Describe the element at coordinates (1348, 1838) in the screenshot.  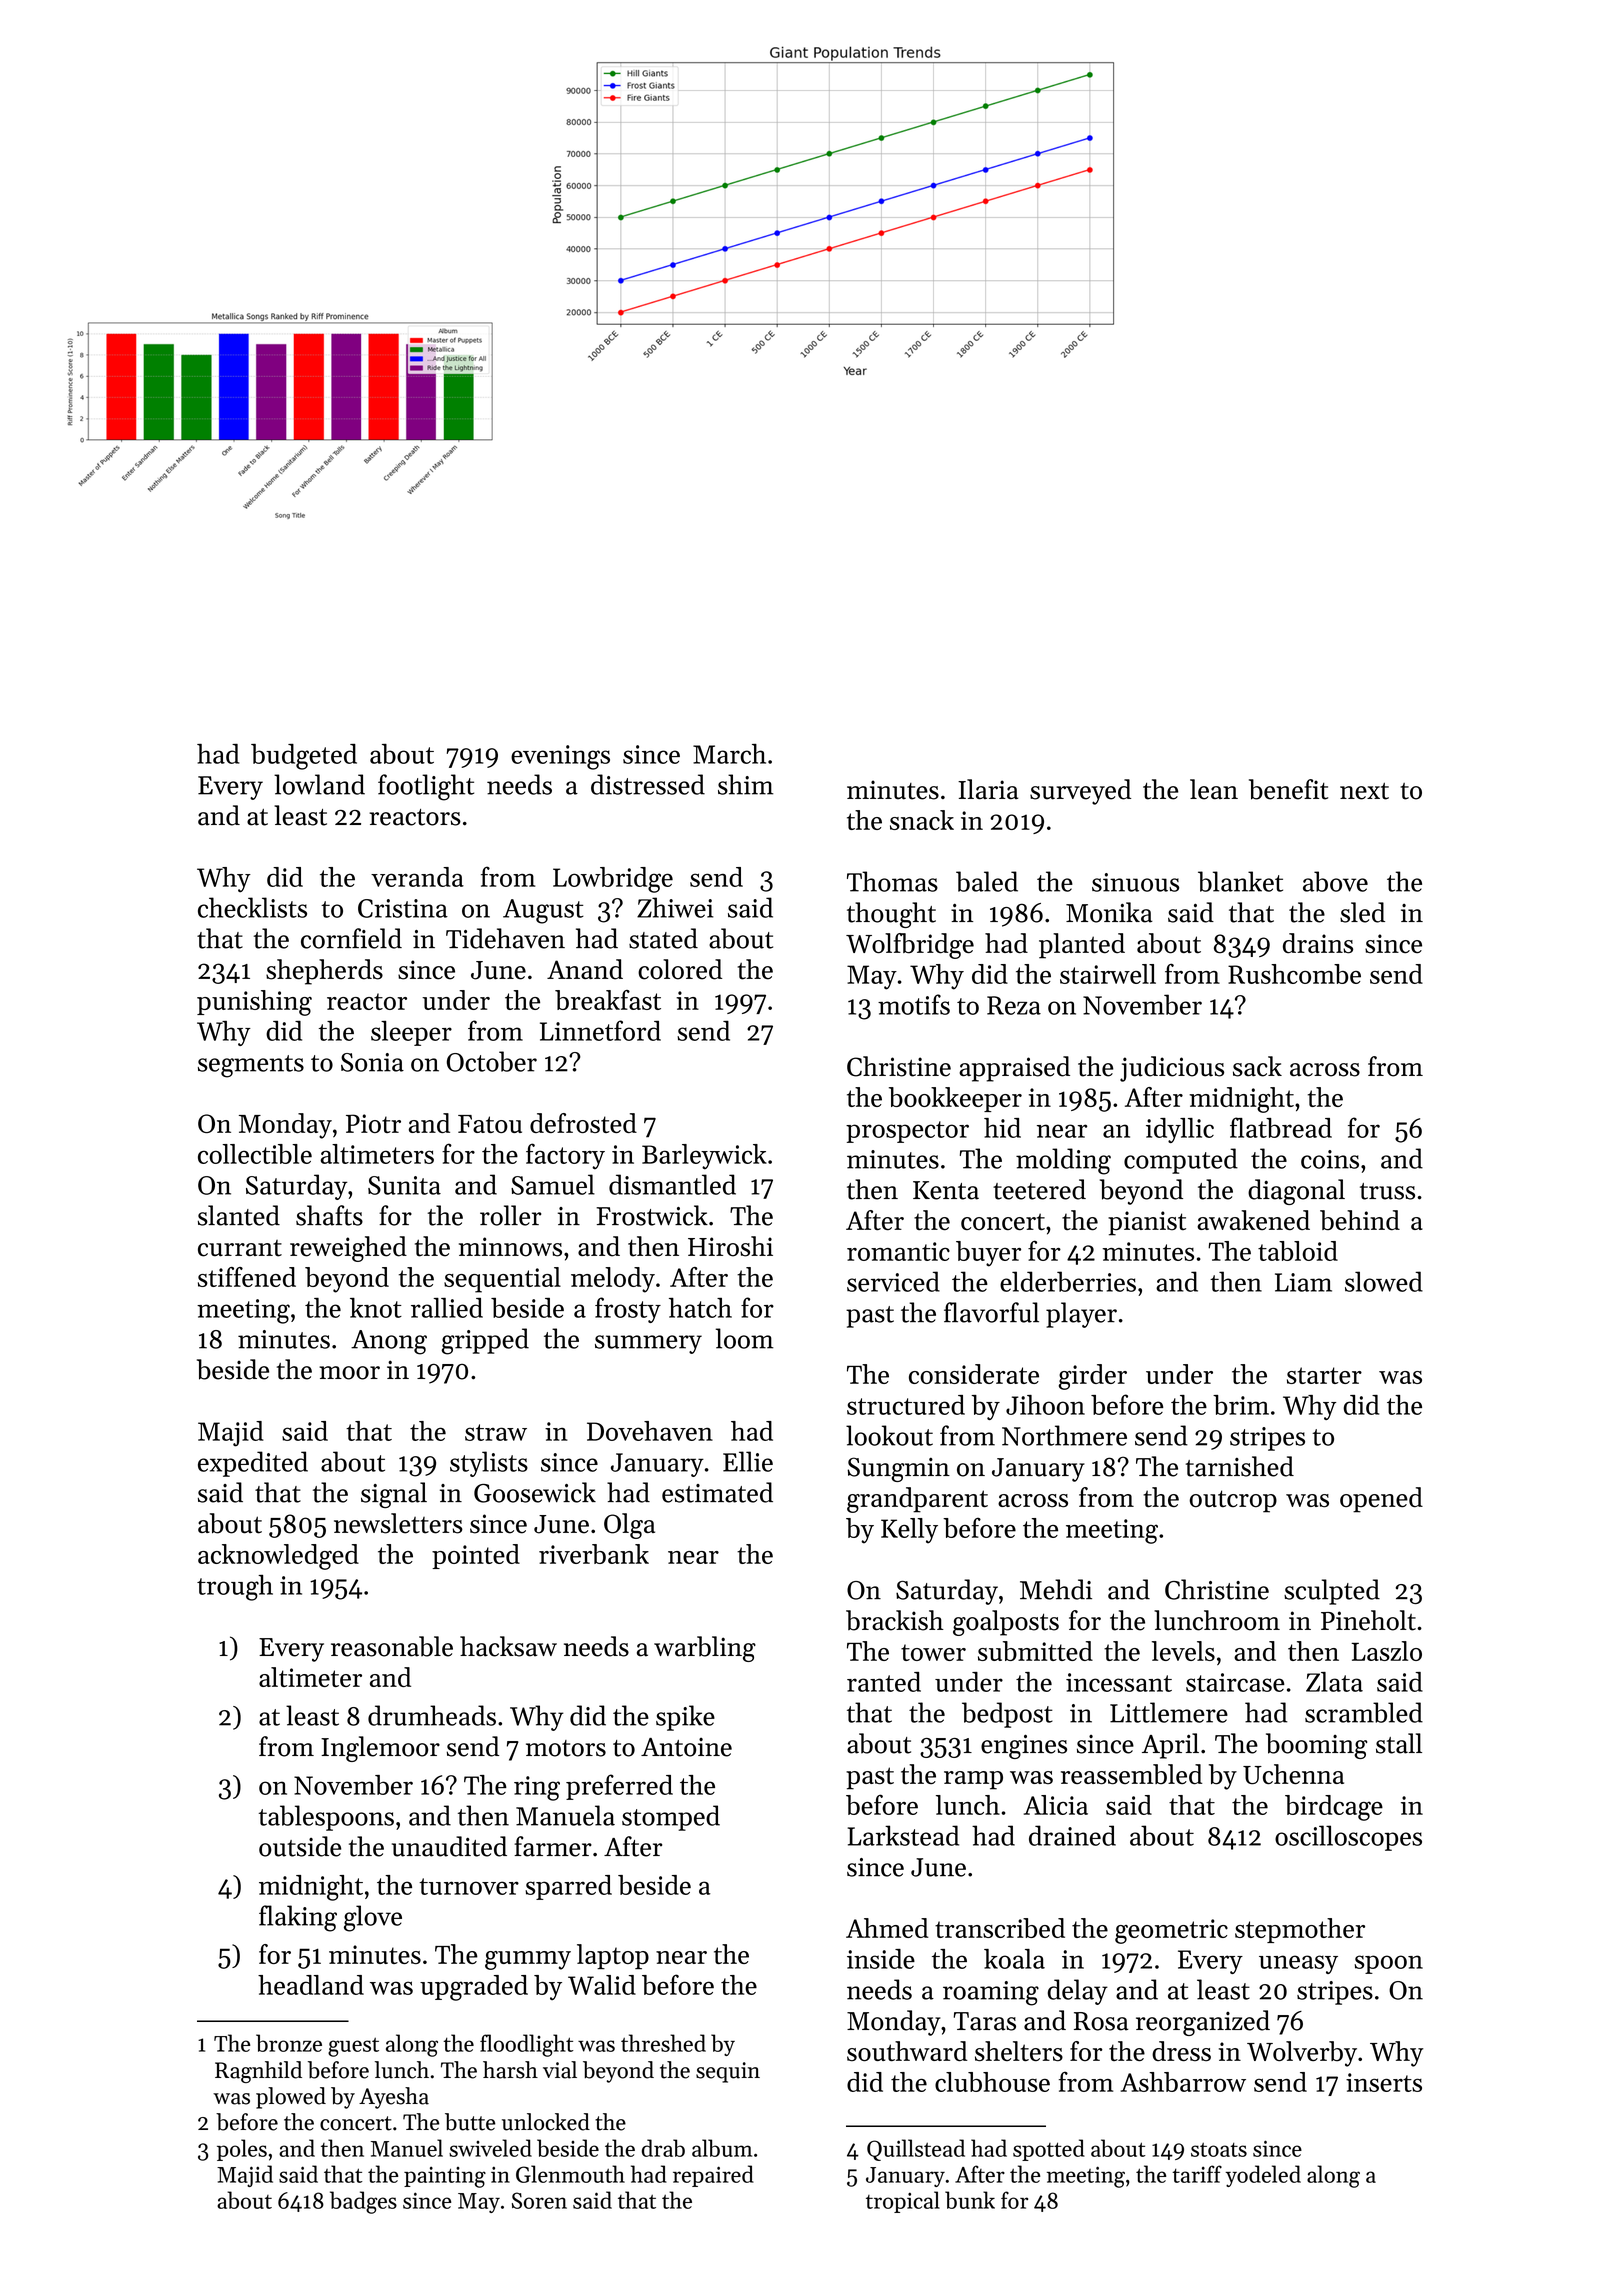
I see `oscilloscopes` at that location.
